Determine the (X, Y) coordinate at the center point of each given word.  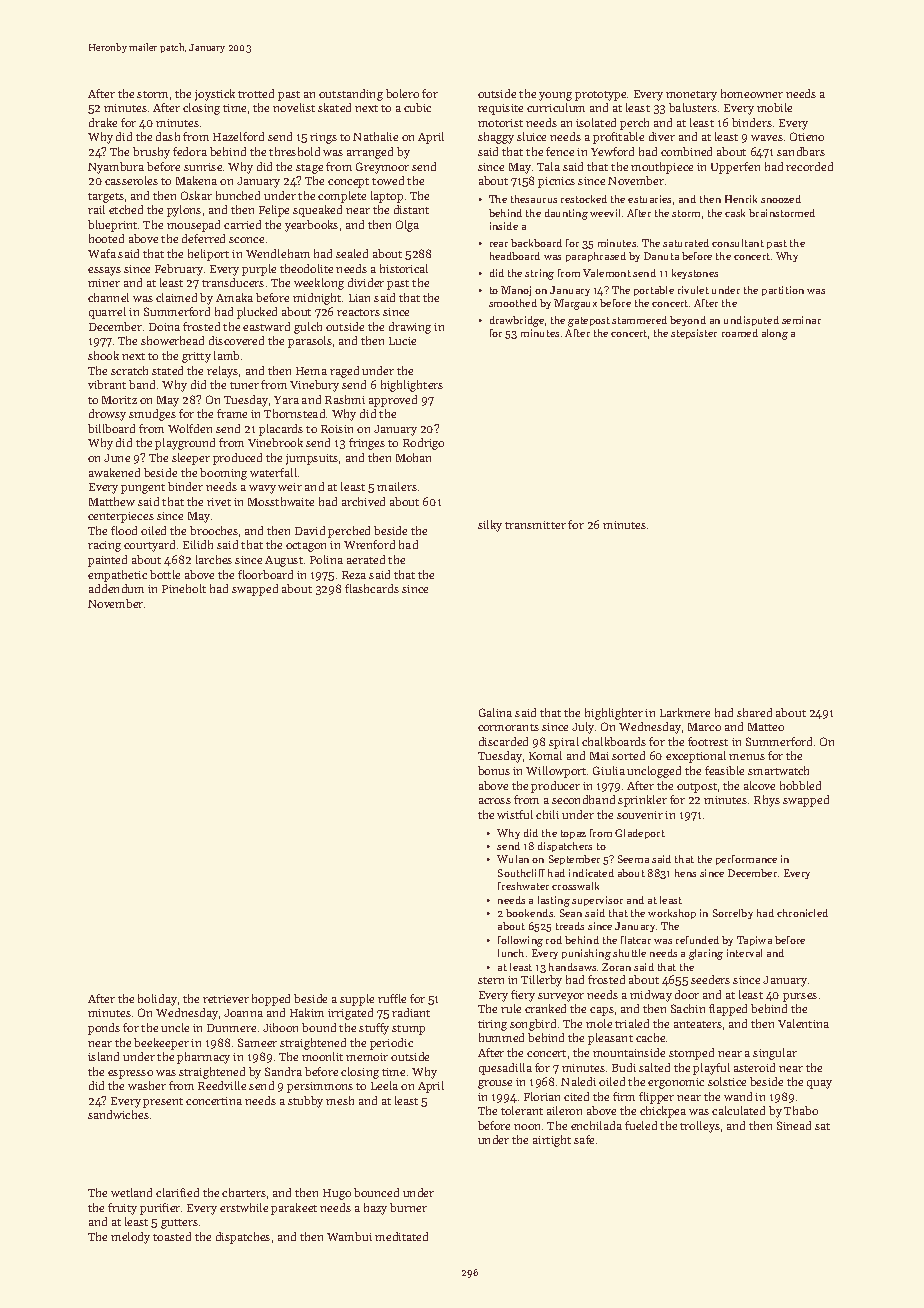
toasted (172, 1236)
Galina (495, 712)
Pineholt (184, 588)
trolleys (700, 1127)
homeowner (752, 93)
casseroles (131, 180)
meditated (401, 1236)
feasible (724, 770)
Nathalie (375, 136)
